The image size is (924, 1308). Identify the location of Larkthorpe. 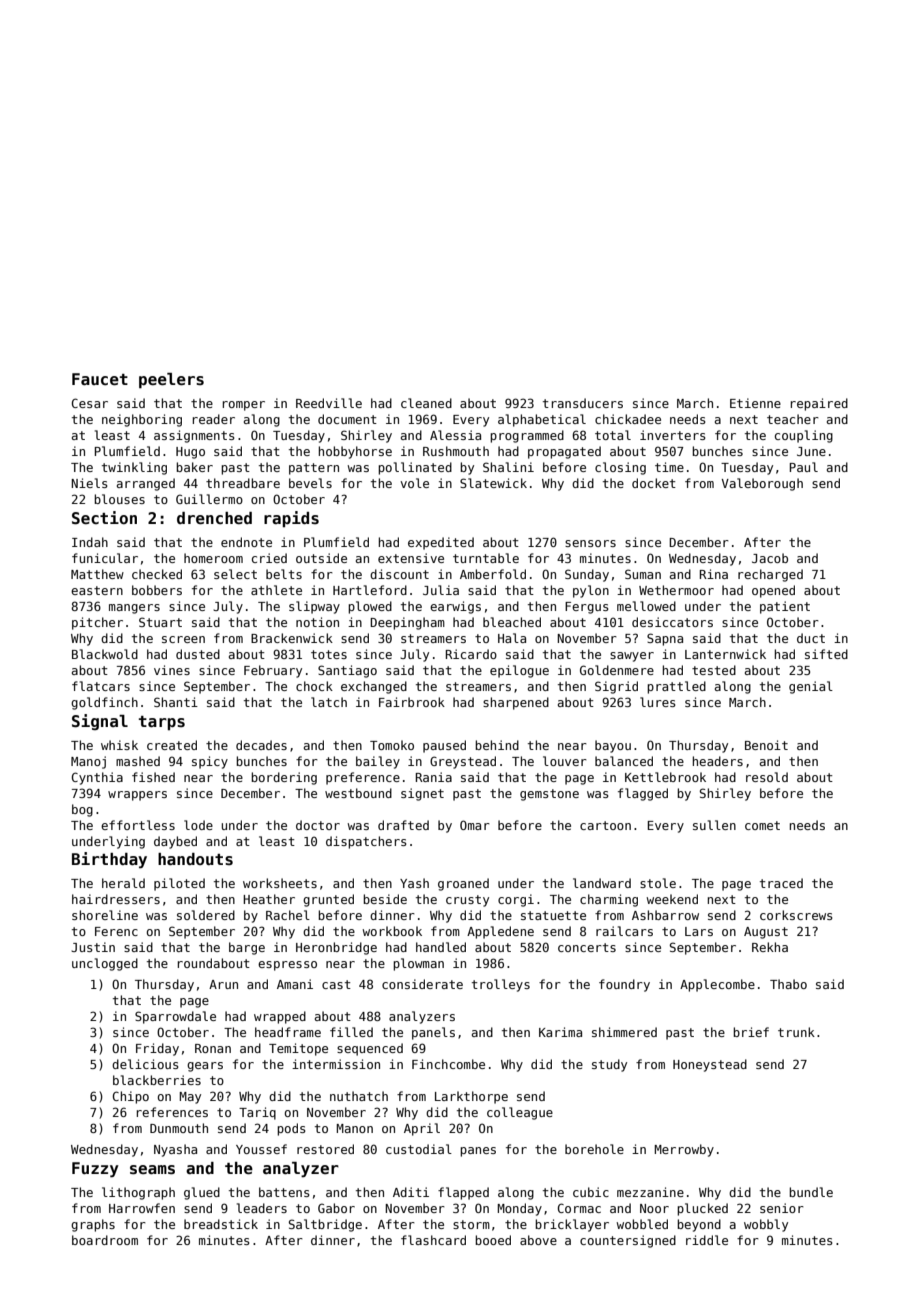
(471, 1097).
